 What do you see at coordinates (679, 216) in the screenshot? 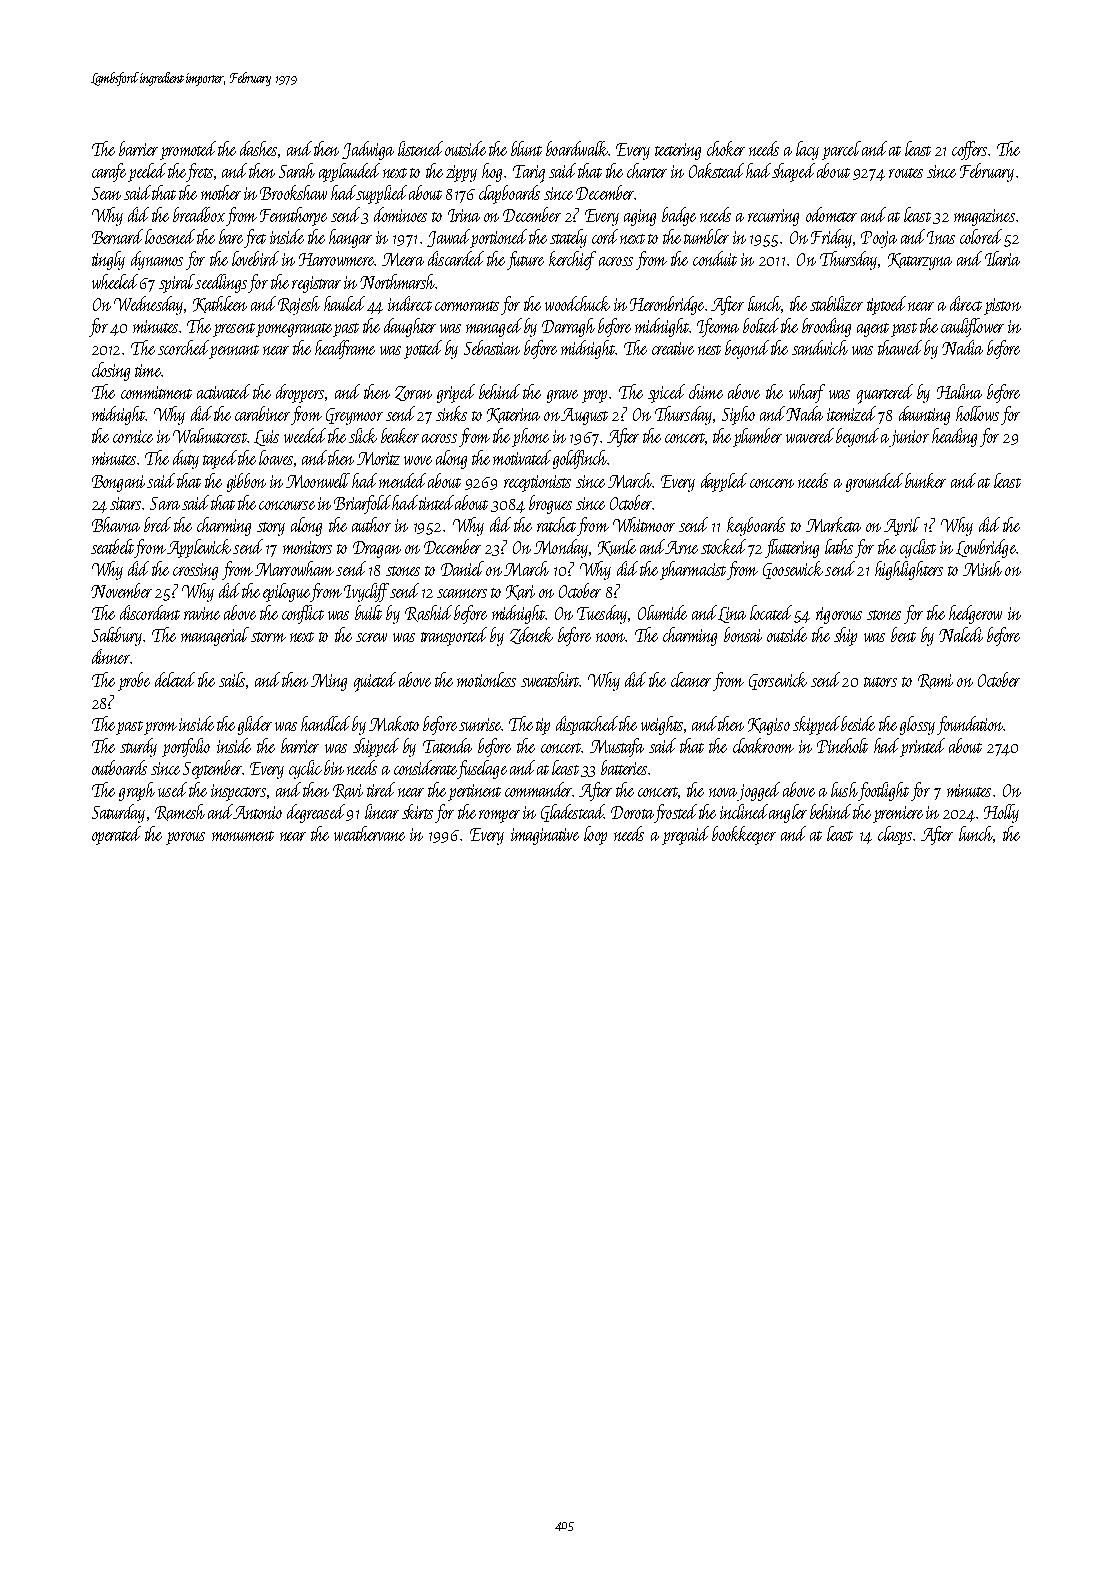
I see `badge` at bounding box center [679, 216].
